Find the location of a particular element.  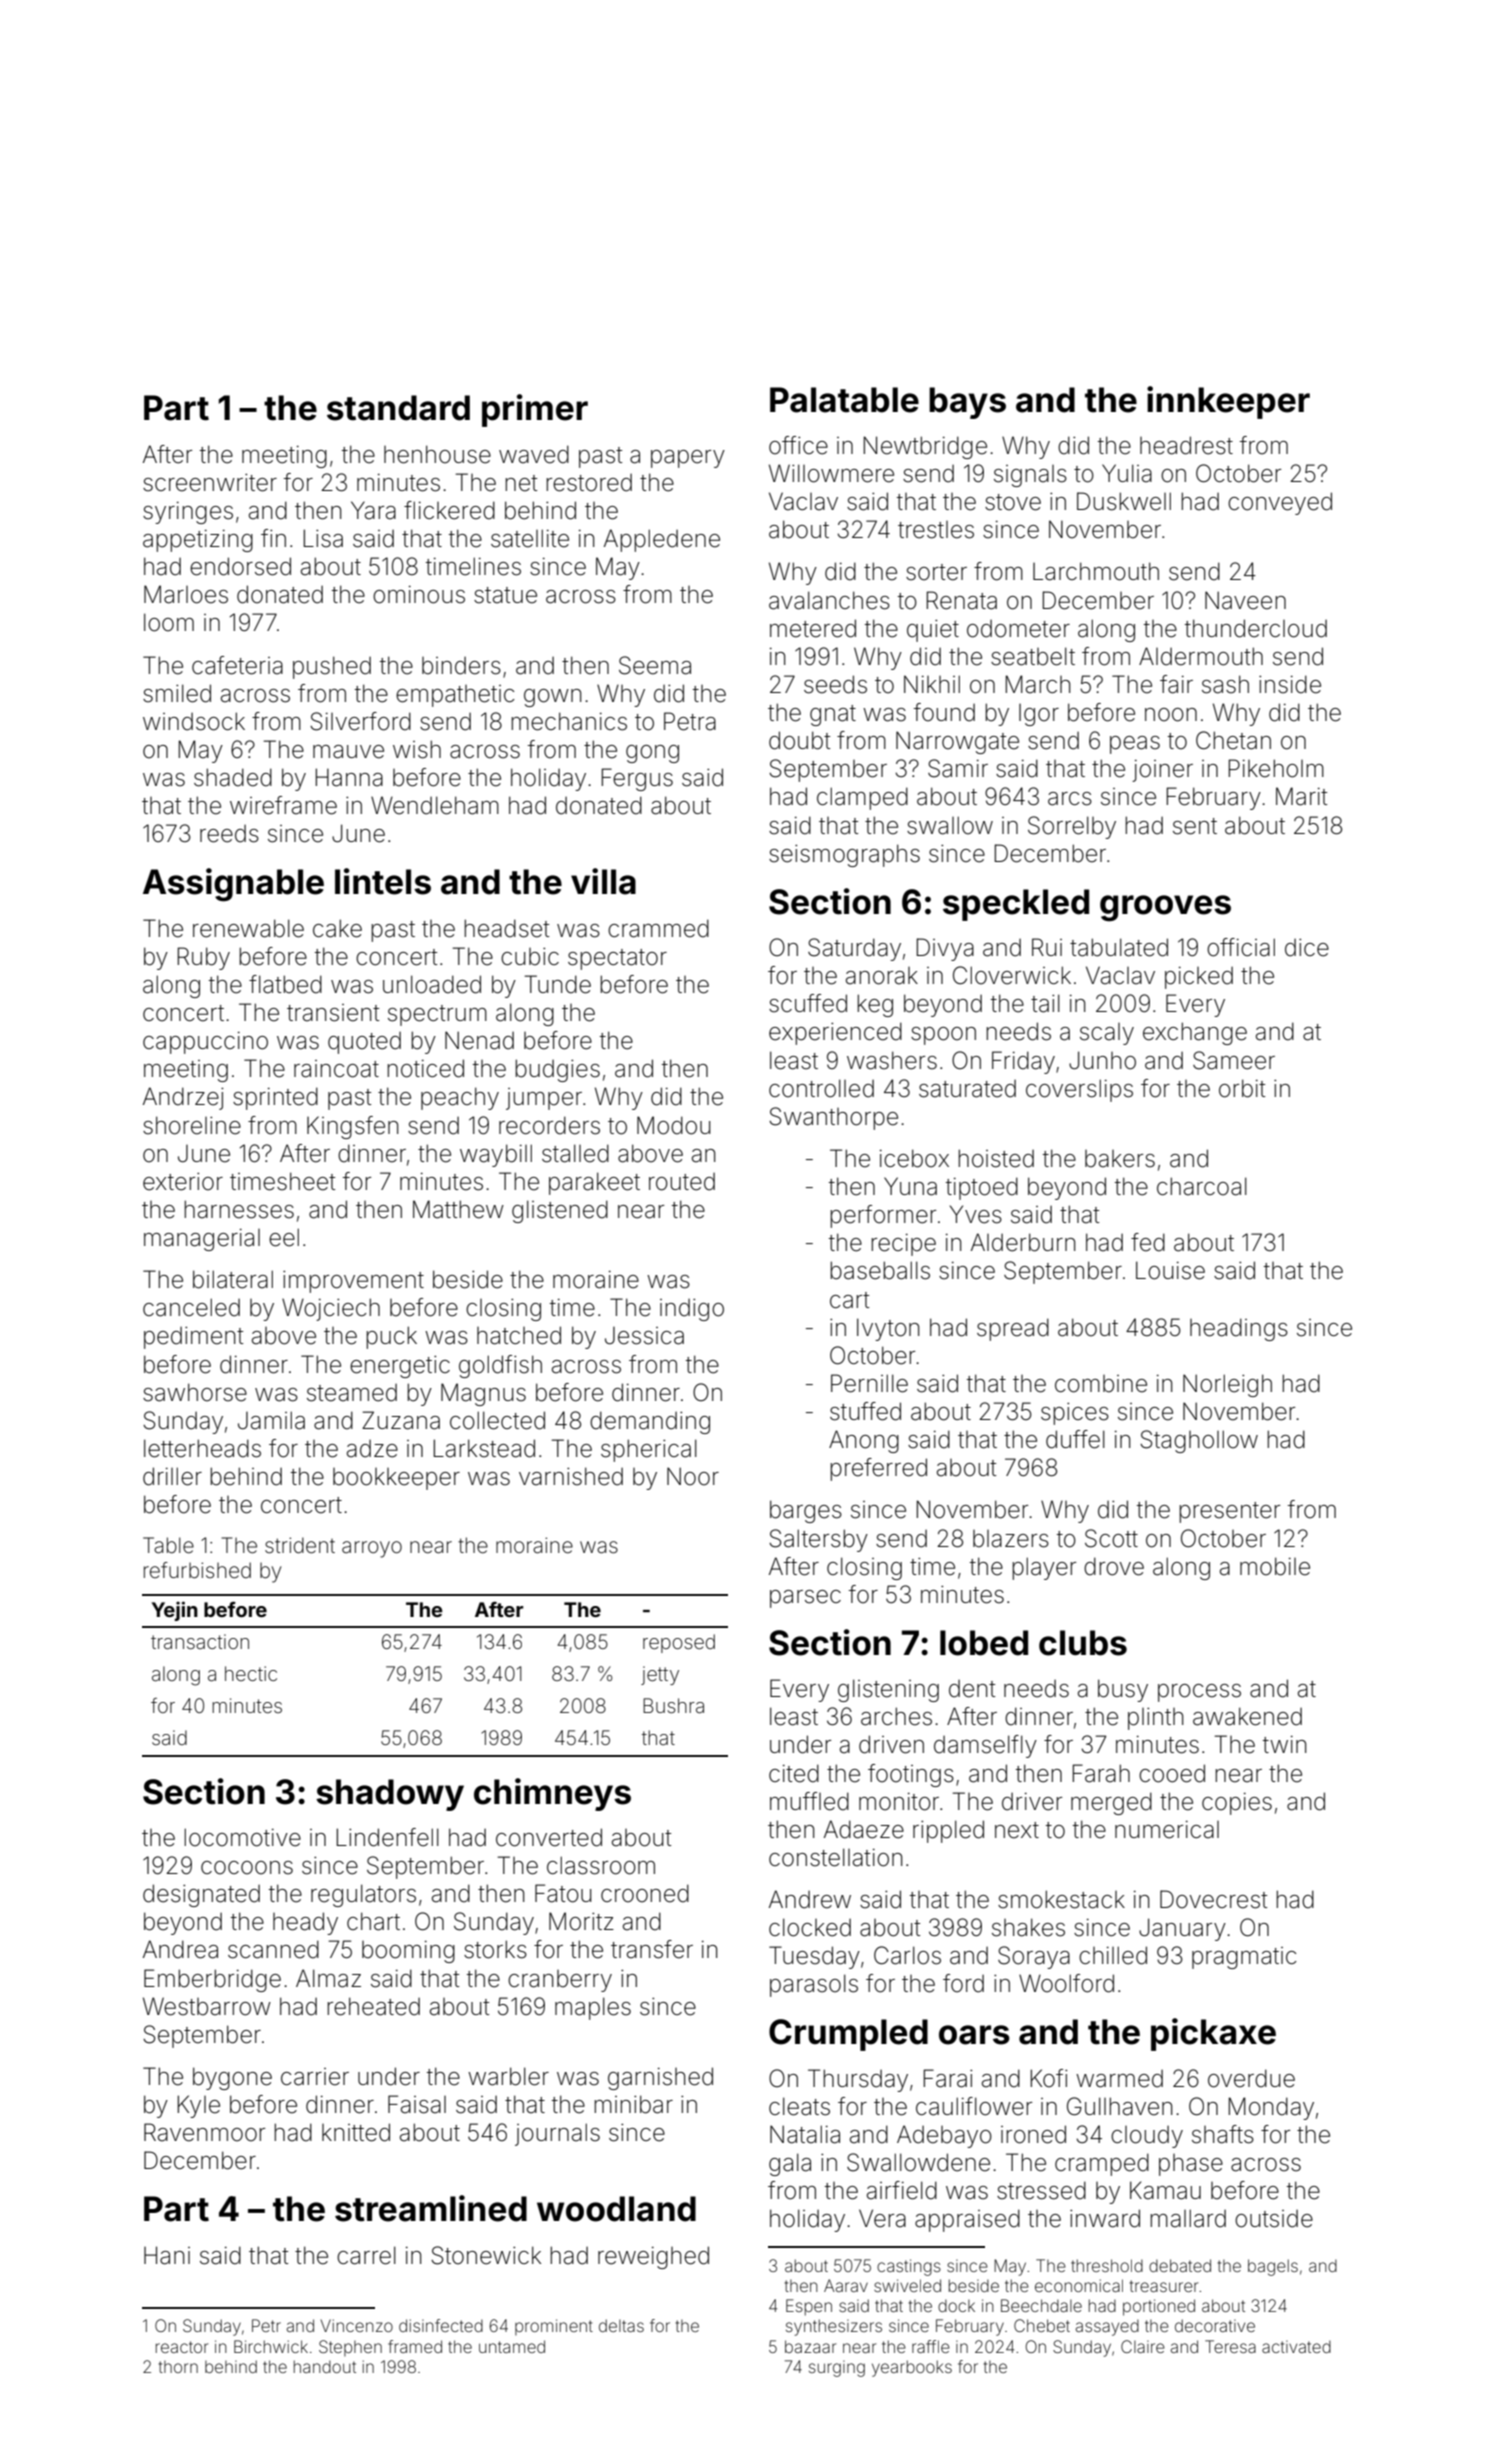

Saturday is located at coordinates (854, 949).
